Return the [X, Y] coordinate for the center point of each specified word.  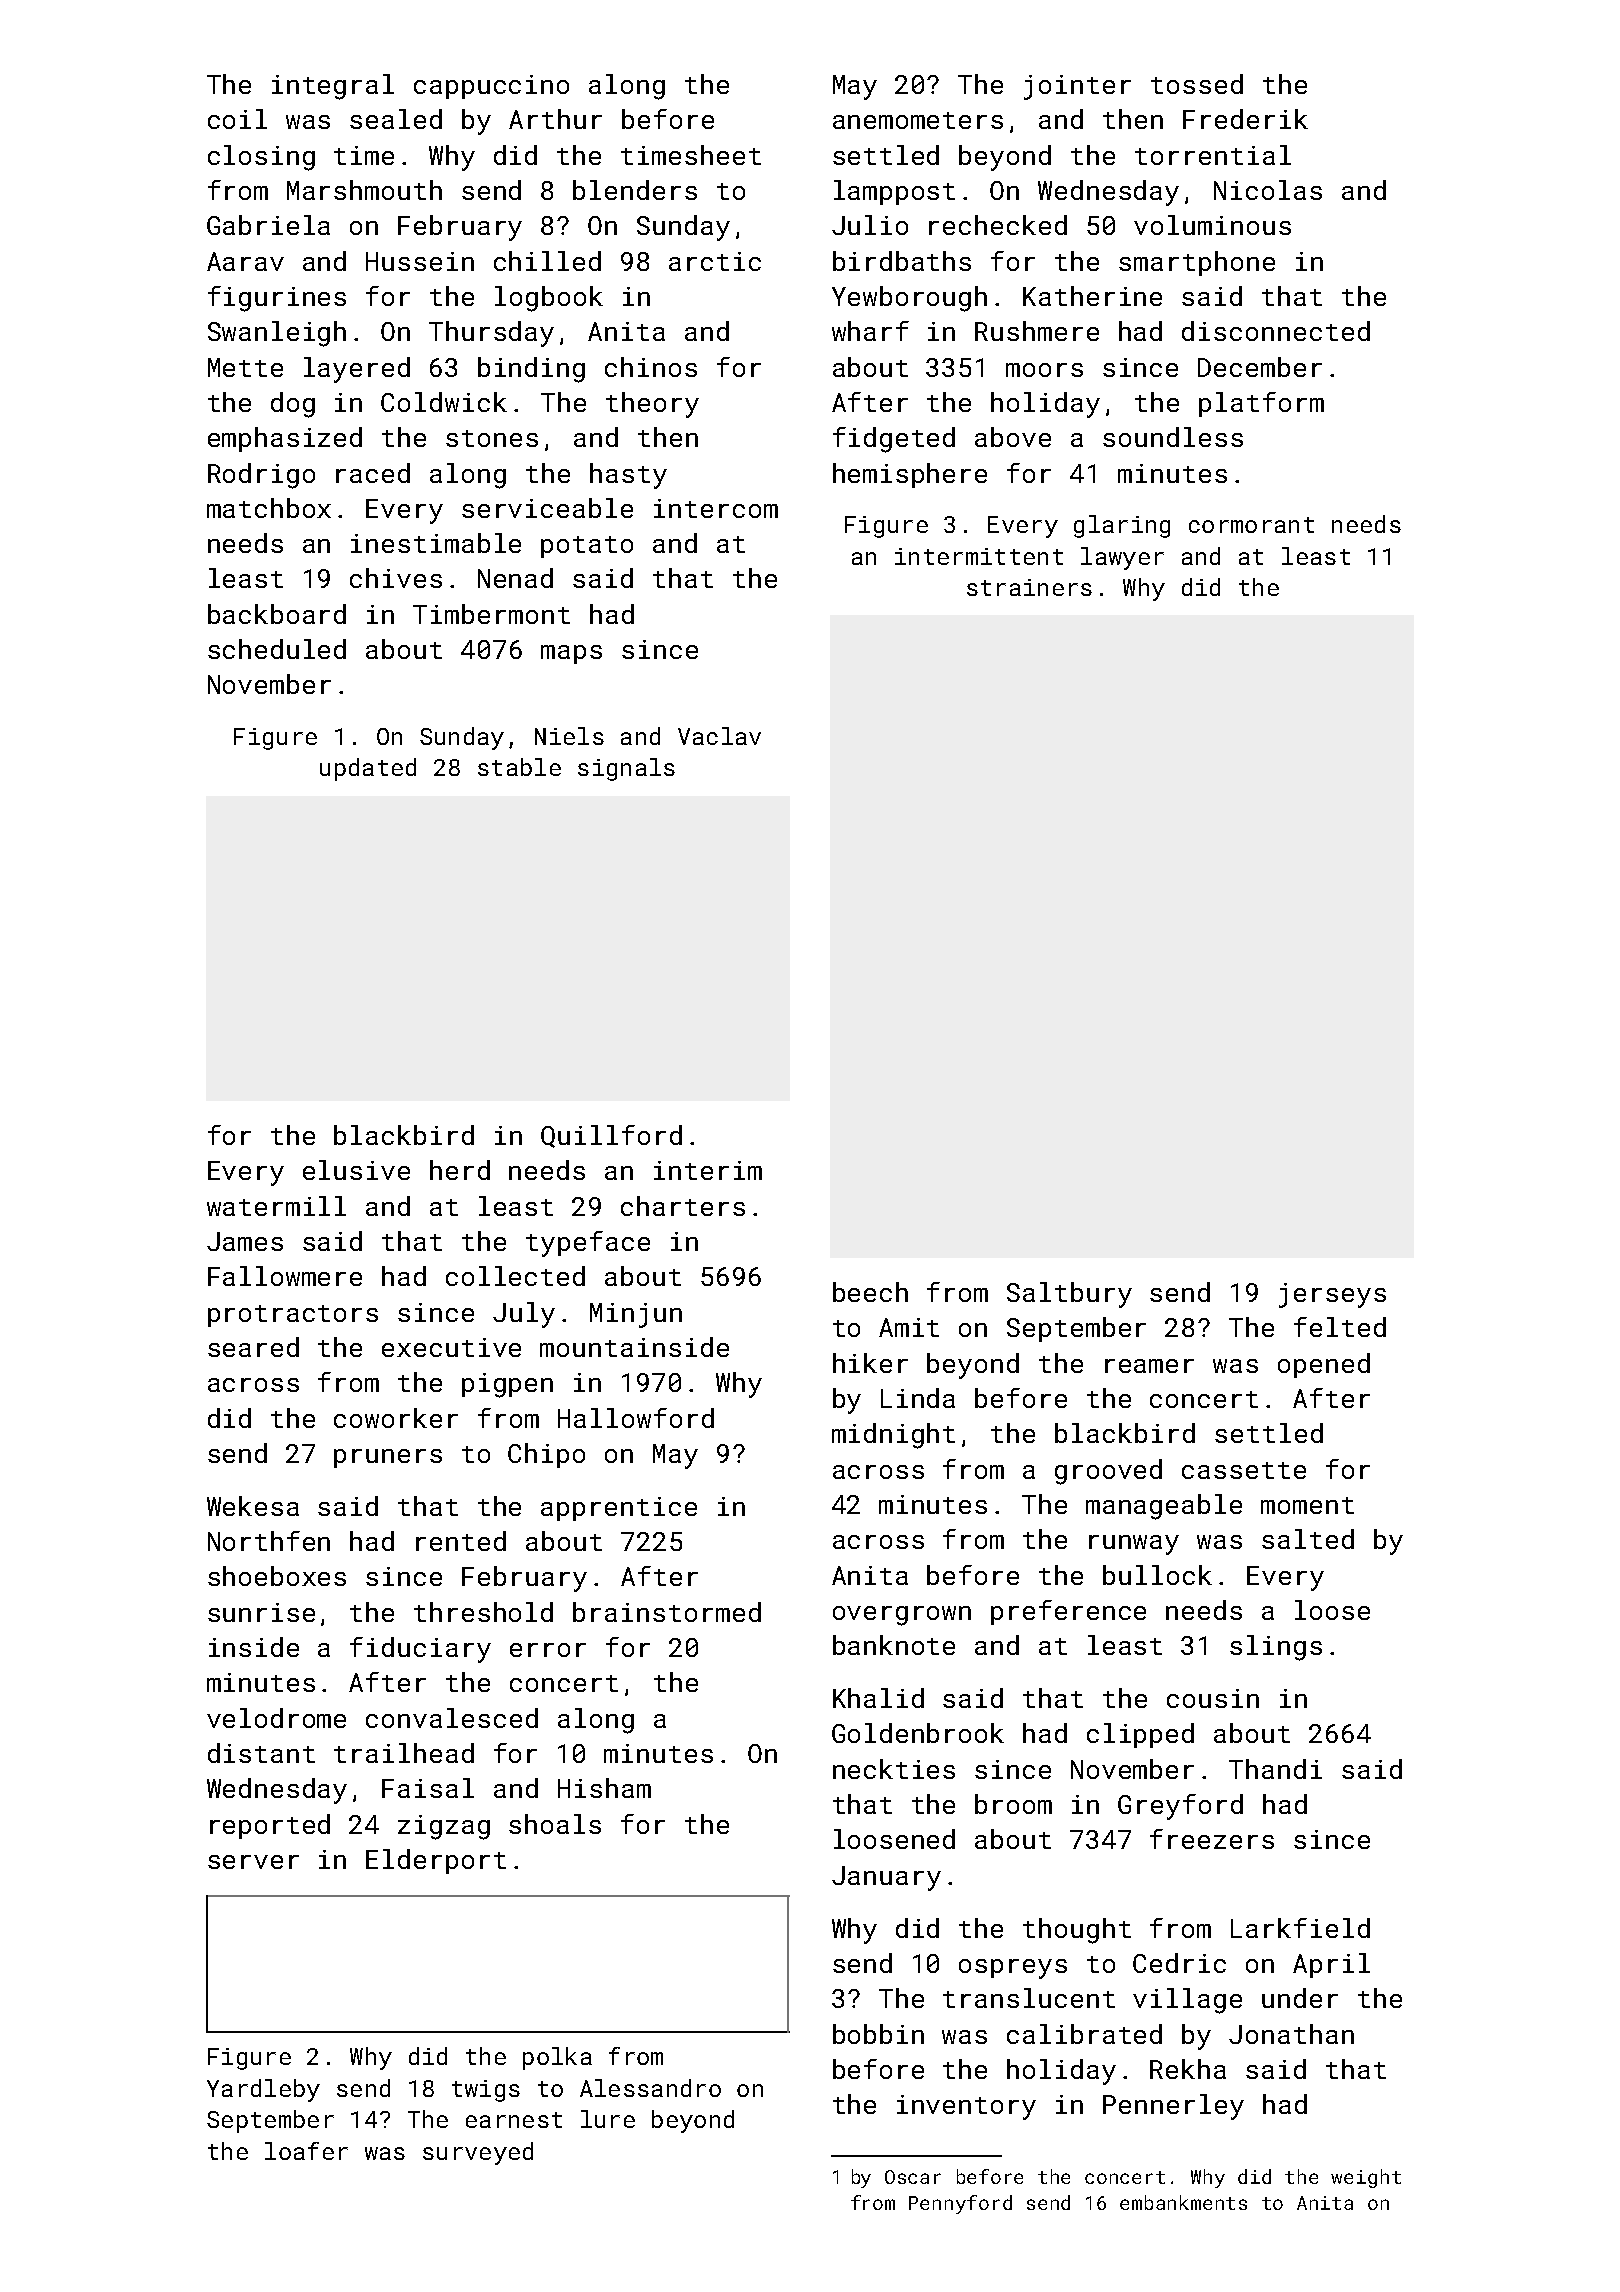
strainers [1029, 587]
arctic [715, 261]
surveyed [478, 2153]
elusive [356, 1170]
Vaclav [719, 736]
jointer [1077, 87]
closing [261, 158]
